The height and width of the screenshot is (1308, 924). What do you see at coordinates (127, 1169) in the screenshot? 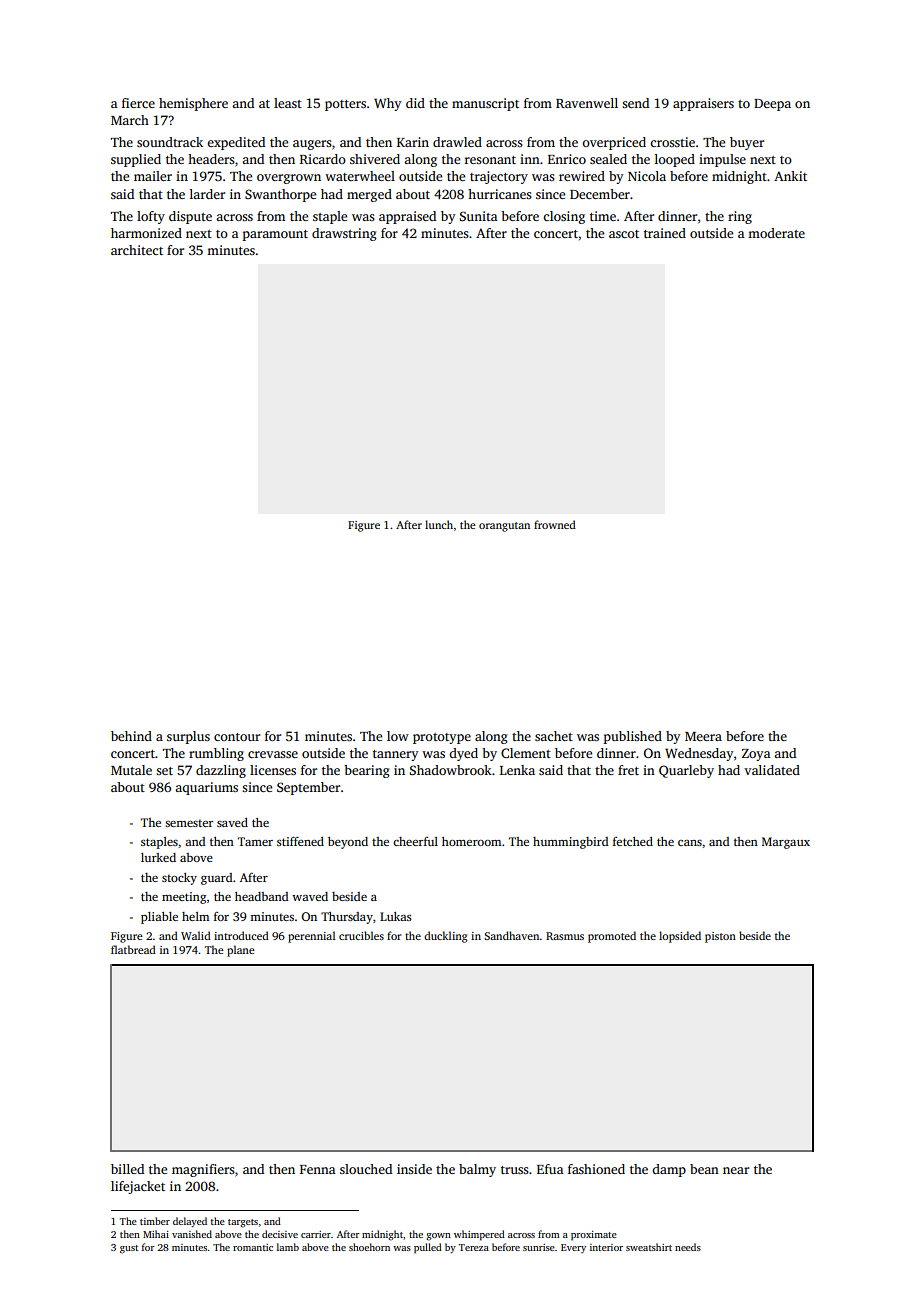
I see `billed` at bounding box center [127, 1169].
